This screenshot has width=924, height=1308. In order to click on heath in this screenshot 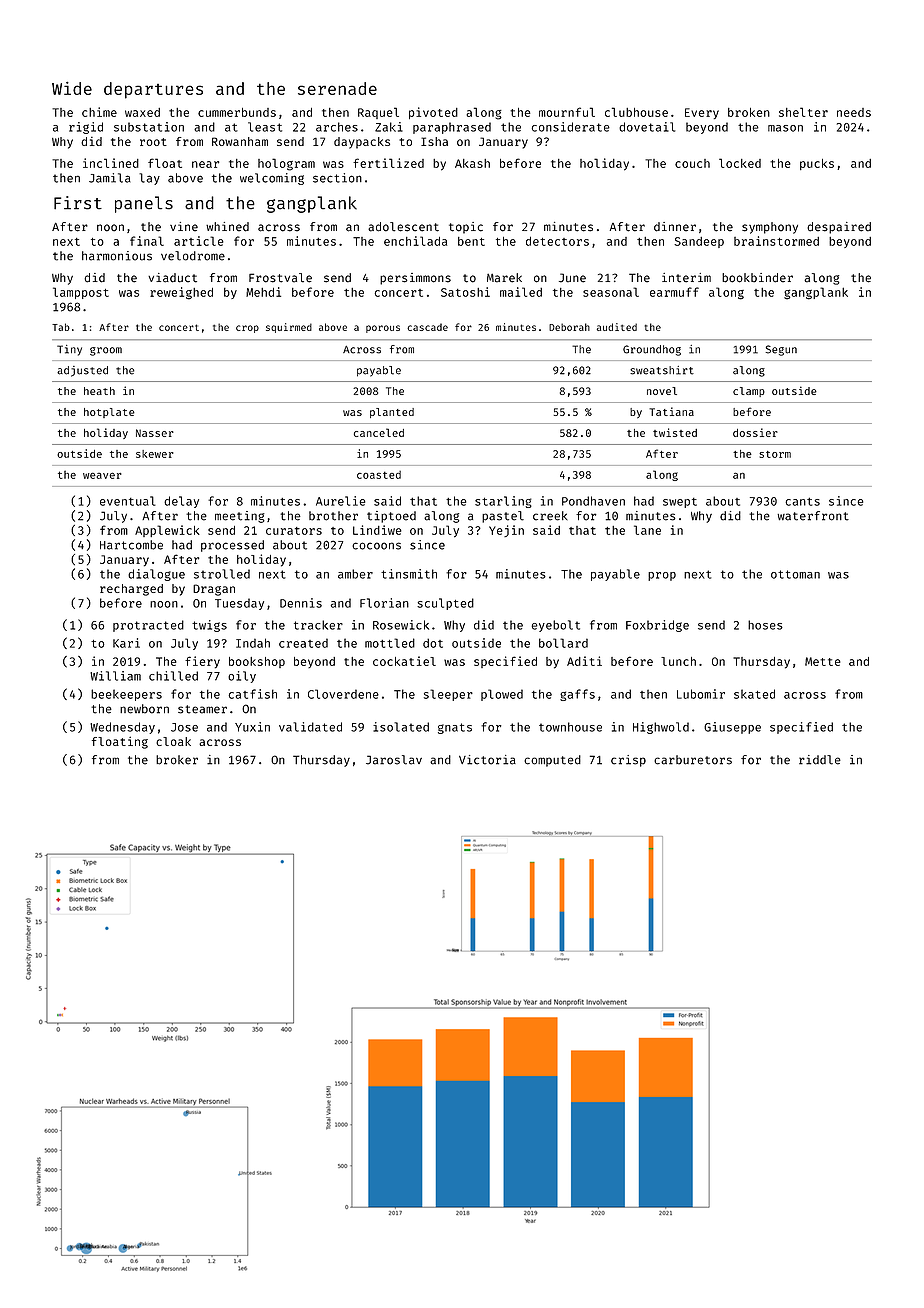, I will do `click(99, 391)`.
